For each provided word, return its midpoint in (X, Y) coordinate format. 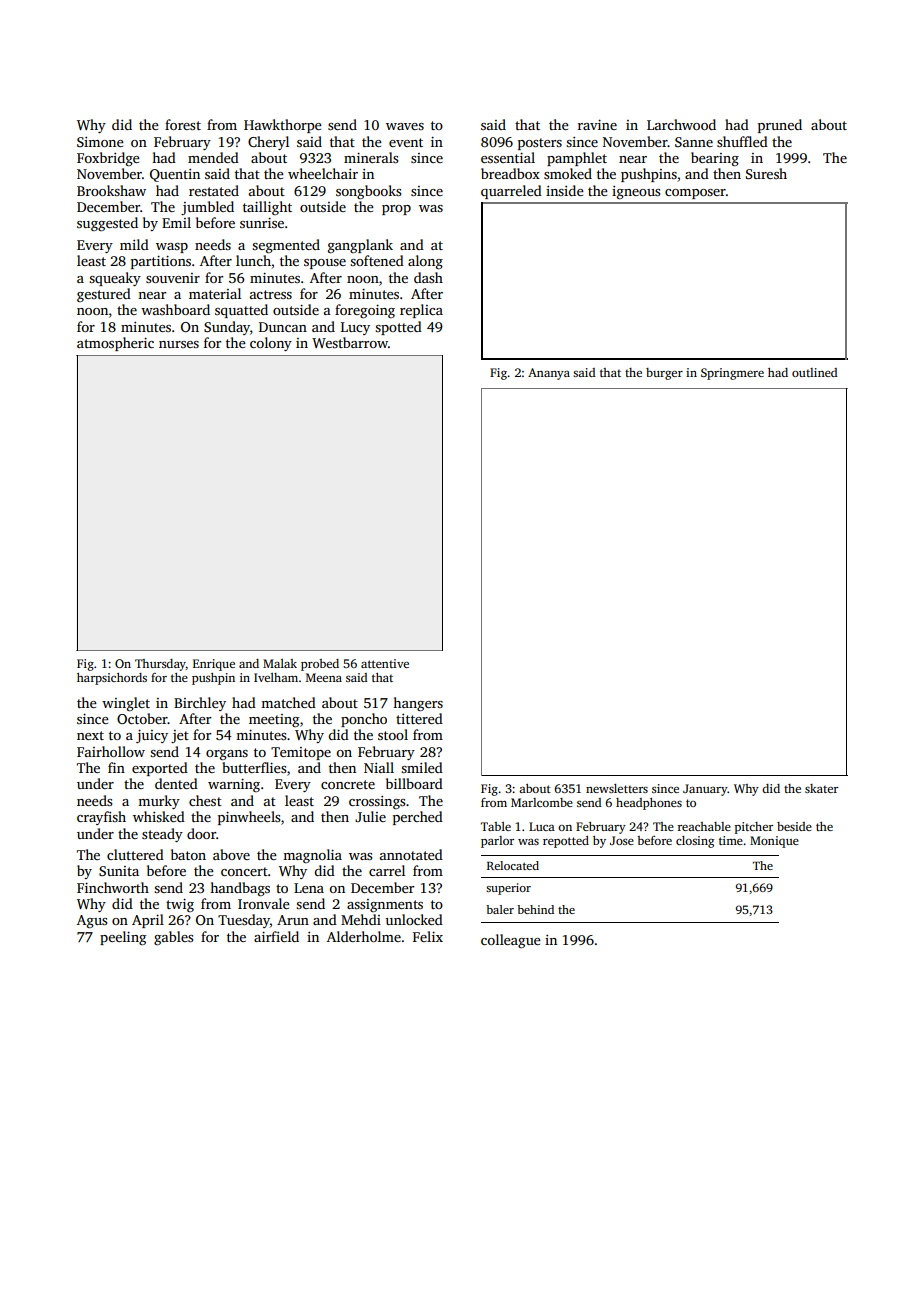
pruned (780, 126)
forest (183, 124)
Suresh (766, 173)
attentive (385, 663)
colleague (511, 941)
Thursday (160, 665)
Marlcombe (542, 802)
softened (377, 260)
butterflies (254, 767)
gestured (104, 295)
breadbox (510, 173)
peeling (123, 938)
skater (821, 788)
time (731, 840)
